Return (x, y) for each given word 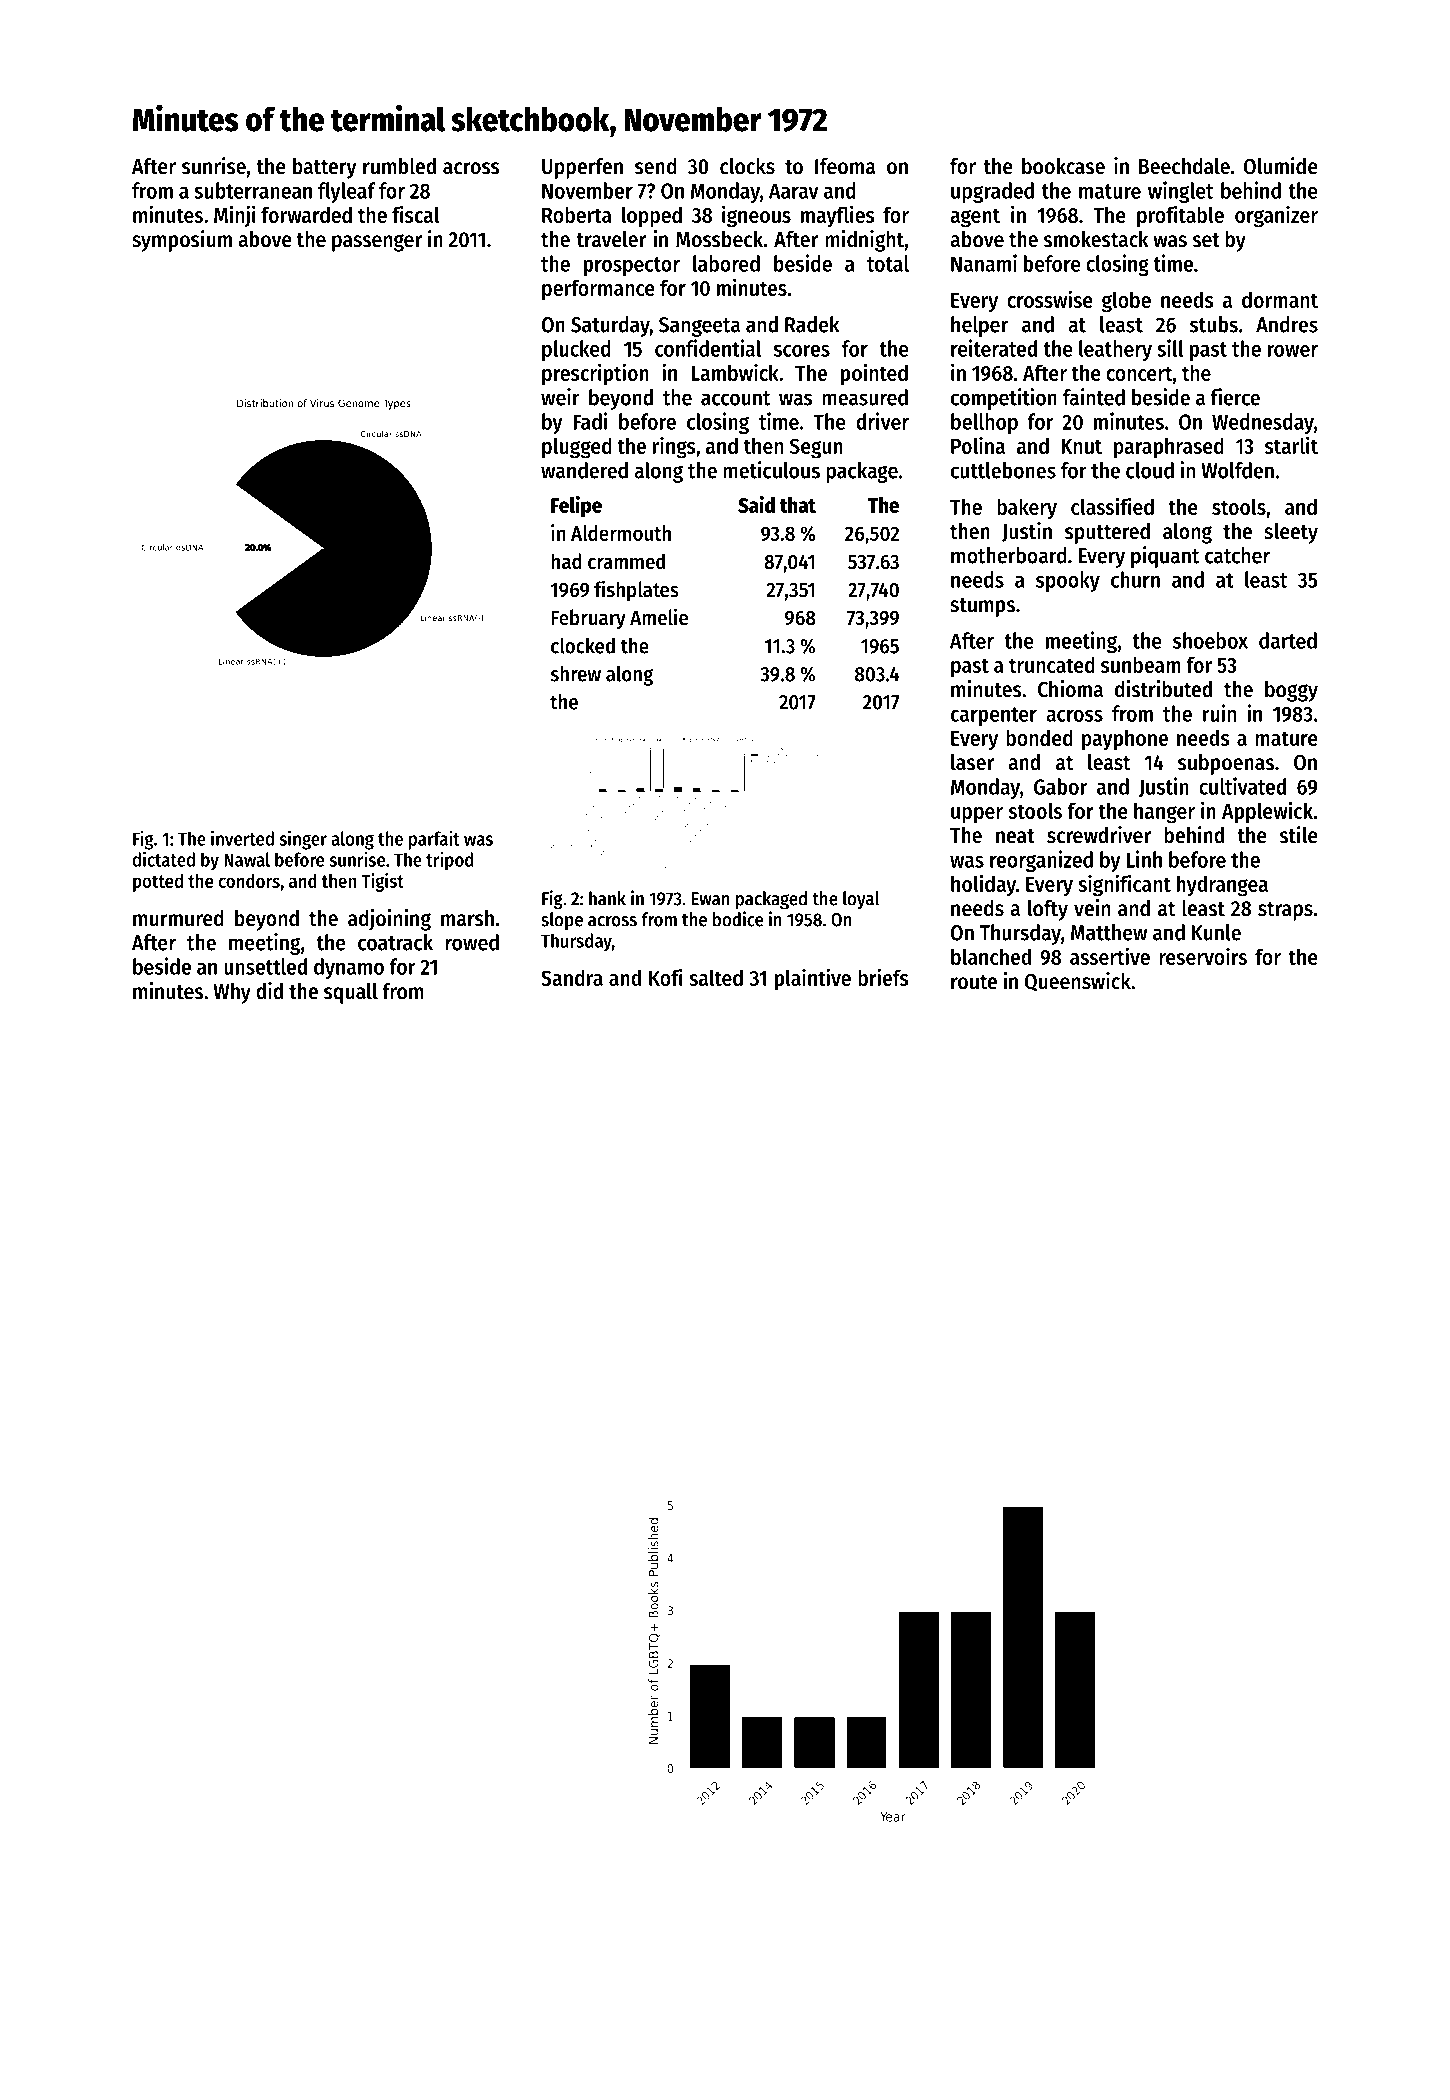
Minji (235, 216)
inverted (242, 838)
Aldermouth (621, 533)
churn (1135, 579)
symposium (182, 241)
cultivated (1242, 786)
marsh (467, 918)
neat (1015, 836)
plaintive (813, 979)
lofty (1048, 910)
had (566, 561)
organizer (1276, 216)
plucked (576, 350)
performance (598, 290)
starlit (1291, 445)
